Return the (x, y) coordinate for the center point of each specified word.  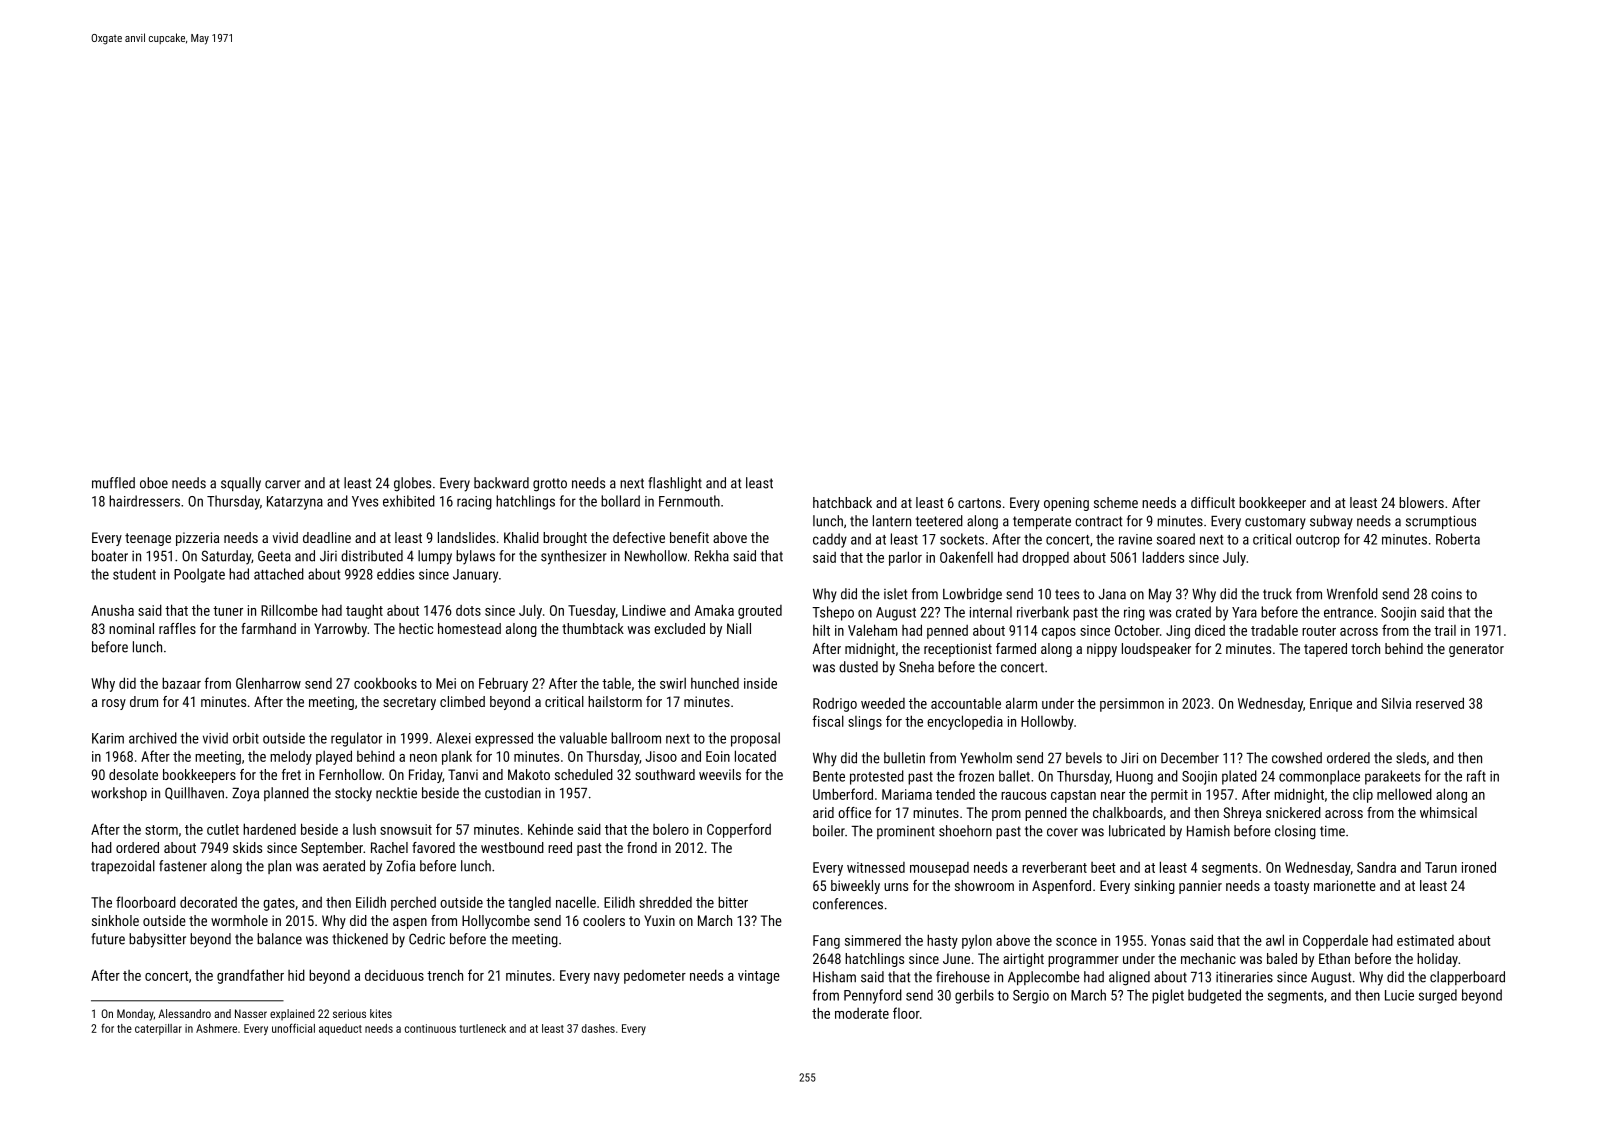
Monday (135, 1015)
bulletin (904, 758)
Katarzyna (295, 503)
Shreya (1242, 814)
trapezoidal (123, 867)
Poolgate (199, 575)
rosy (114, 704)
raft (1476, 776)
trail (1445, 630)
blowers (1421, 502)
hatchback (842, 502)
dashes (598, 1028)
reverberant (1054, 867)
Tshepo (833, 613)
